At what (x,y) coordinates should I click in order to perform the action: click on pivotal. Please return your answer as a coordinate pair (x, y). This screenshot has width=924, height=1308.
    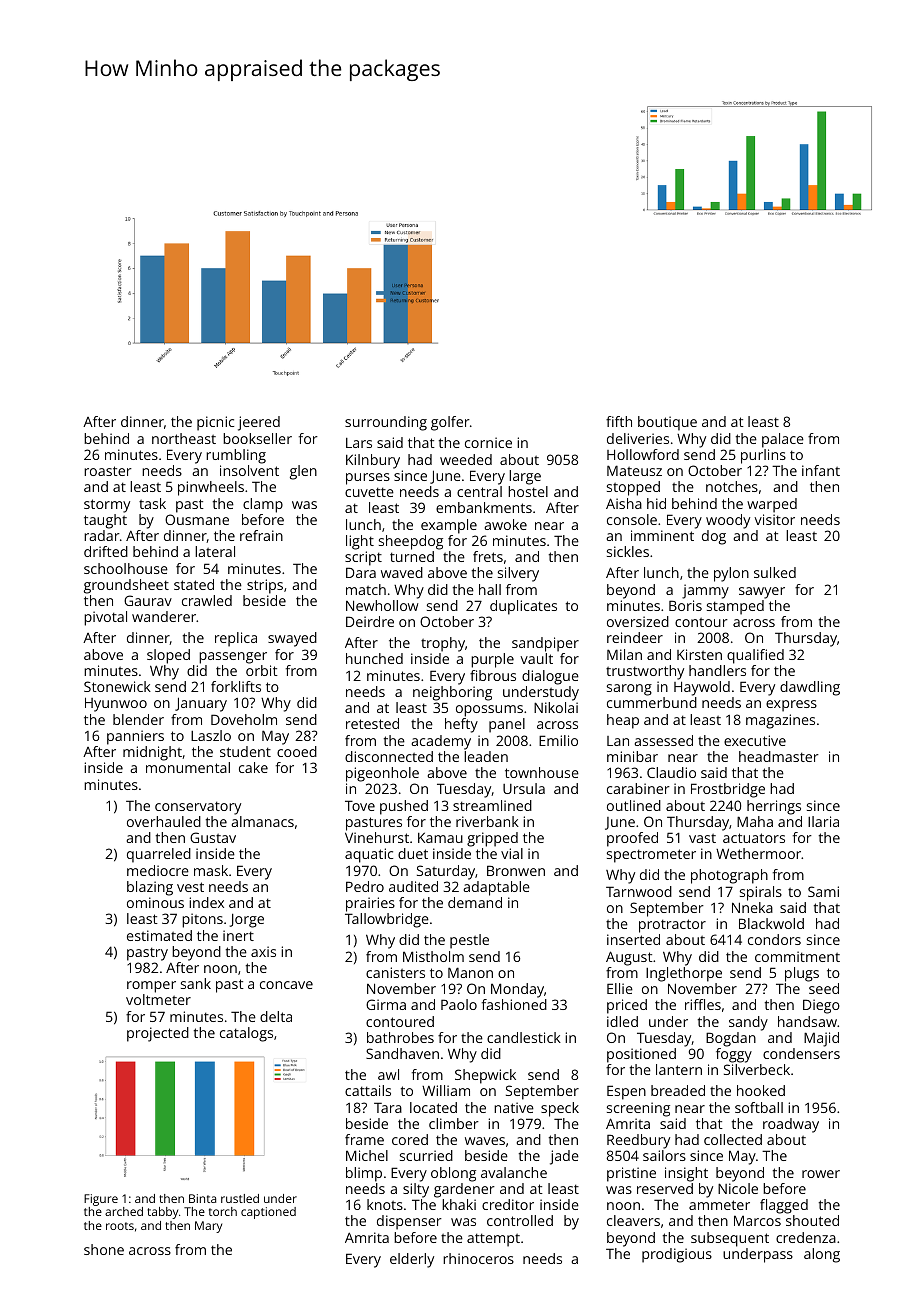
    Looking at the image, I should click on (105, 618).
